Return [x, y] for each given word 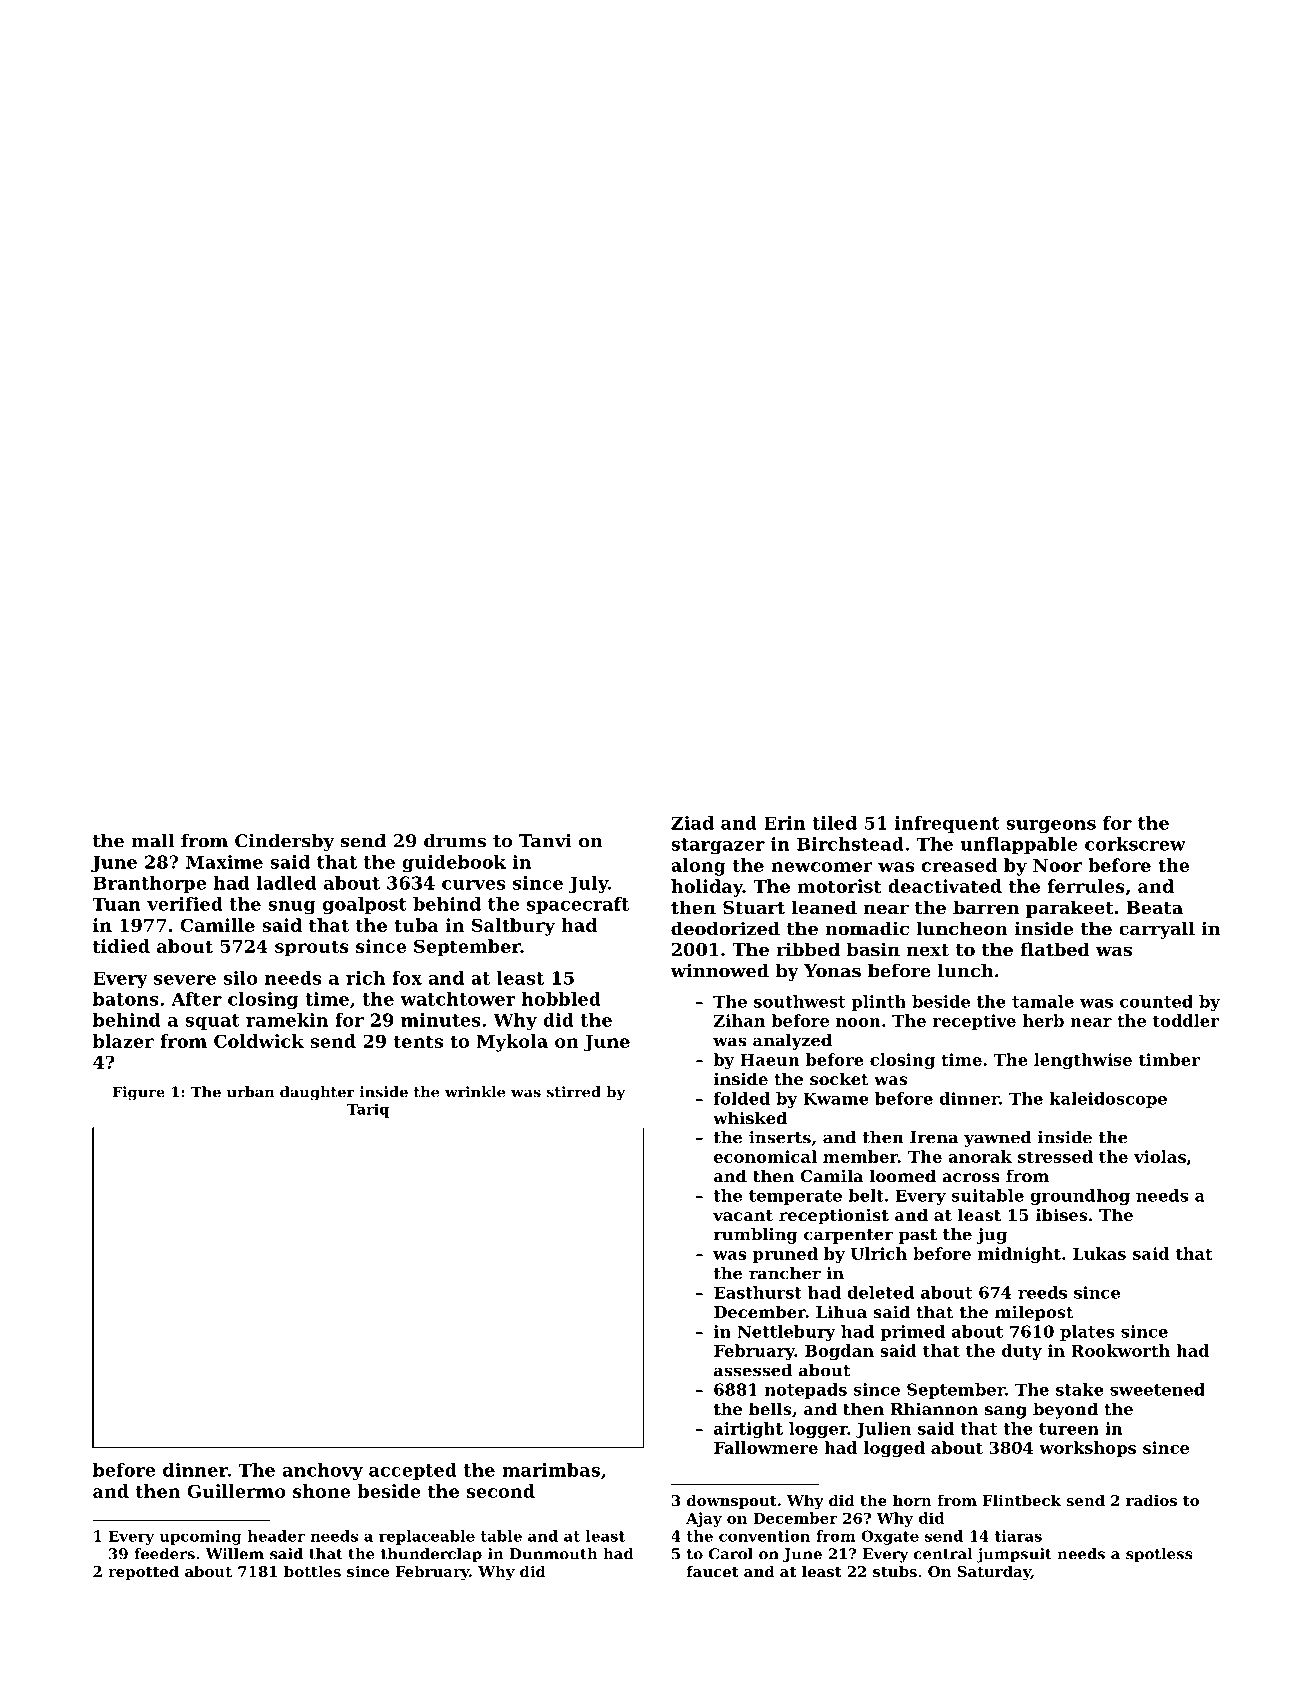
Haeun [770, 1060]
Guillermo [236, 1491]
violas [1160, 1156]
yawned [998, 1139]
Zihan [739, 1020]
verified [185, 904]
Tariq [368, 1110]
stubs [895, 1571]
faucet [713, 1571]
